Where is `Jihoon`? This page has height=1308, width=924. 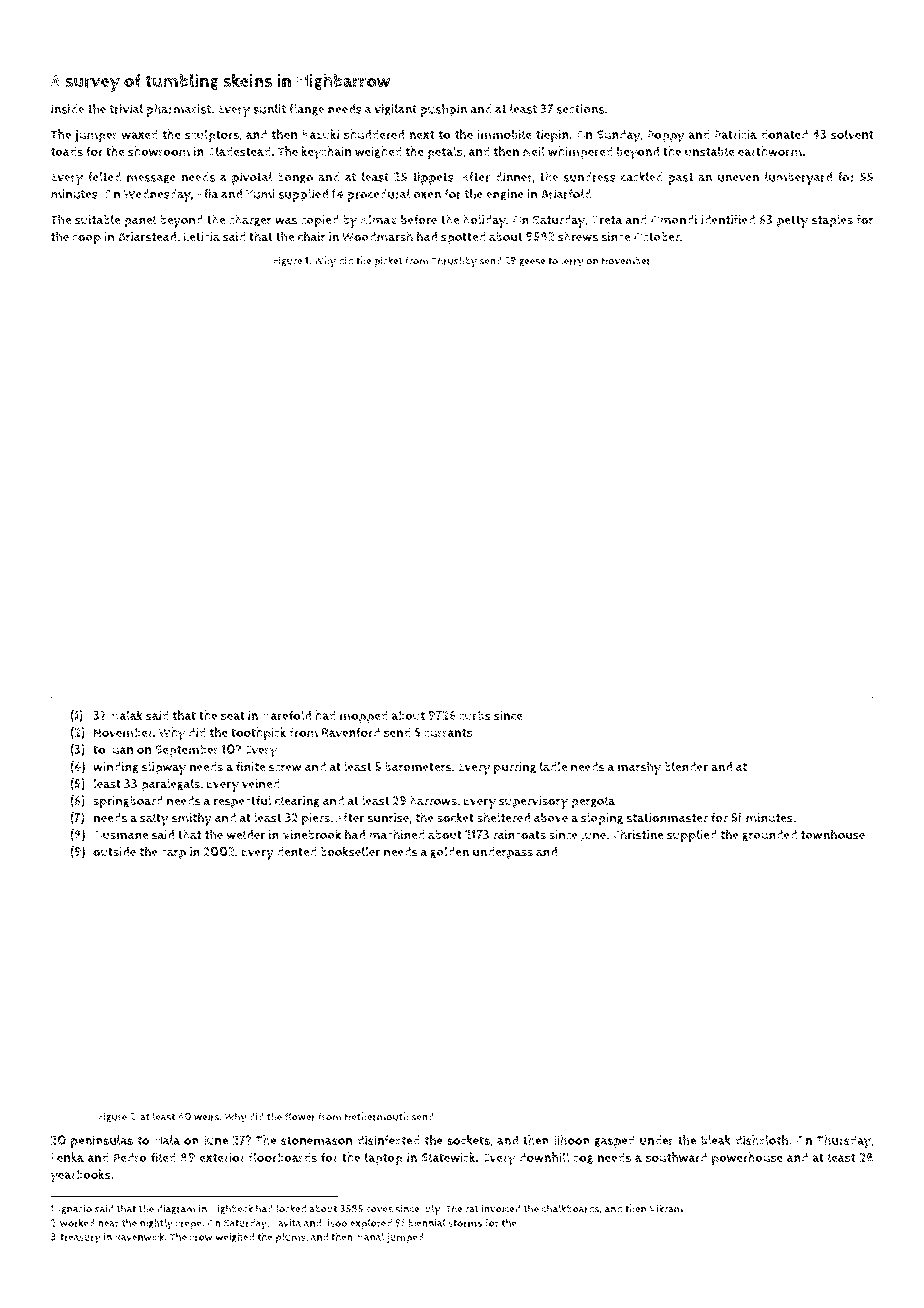 Jihoon is located at coordinates (571, 1141).
